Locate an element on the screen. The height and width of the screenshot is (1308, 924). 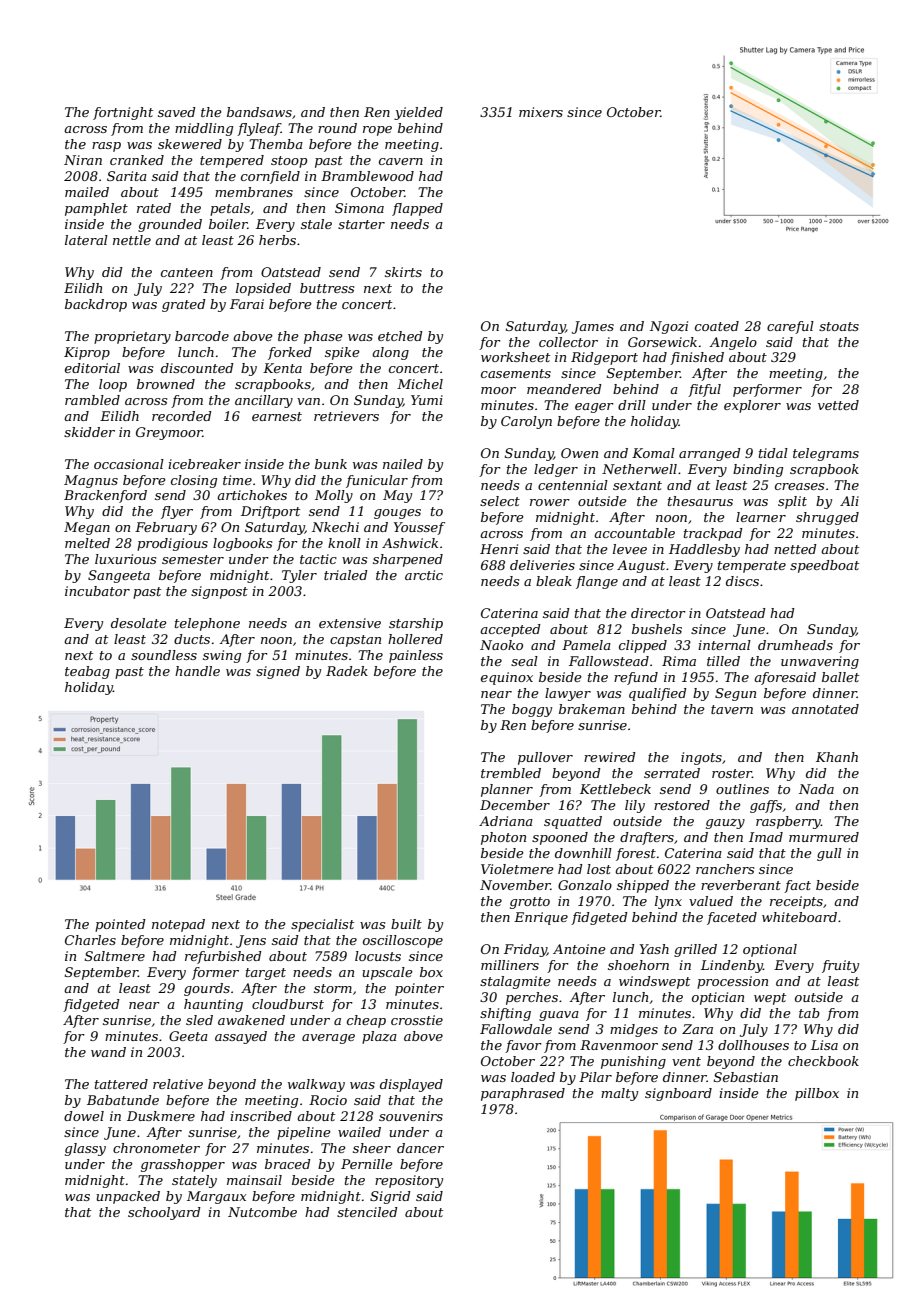
careful is located at coordinates (790, 327).
